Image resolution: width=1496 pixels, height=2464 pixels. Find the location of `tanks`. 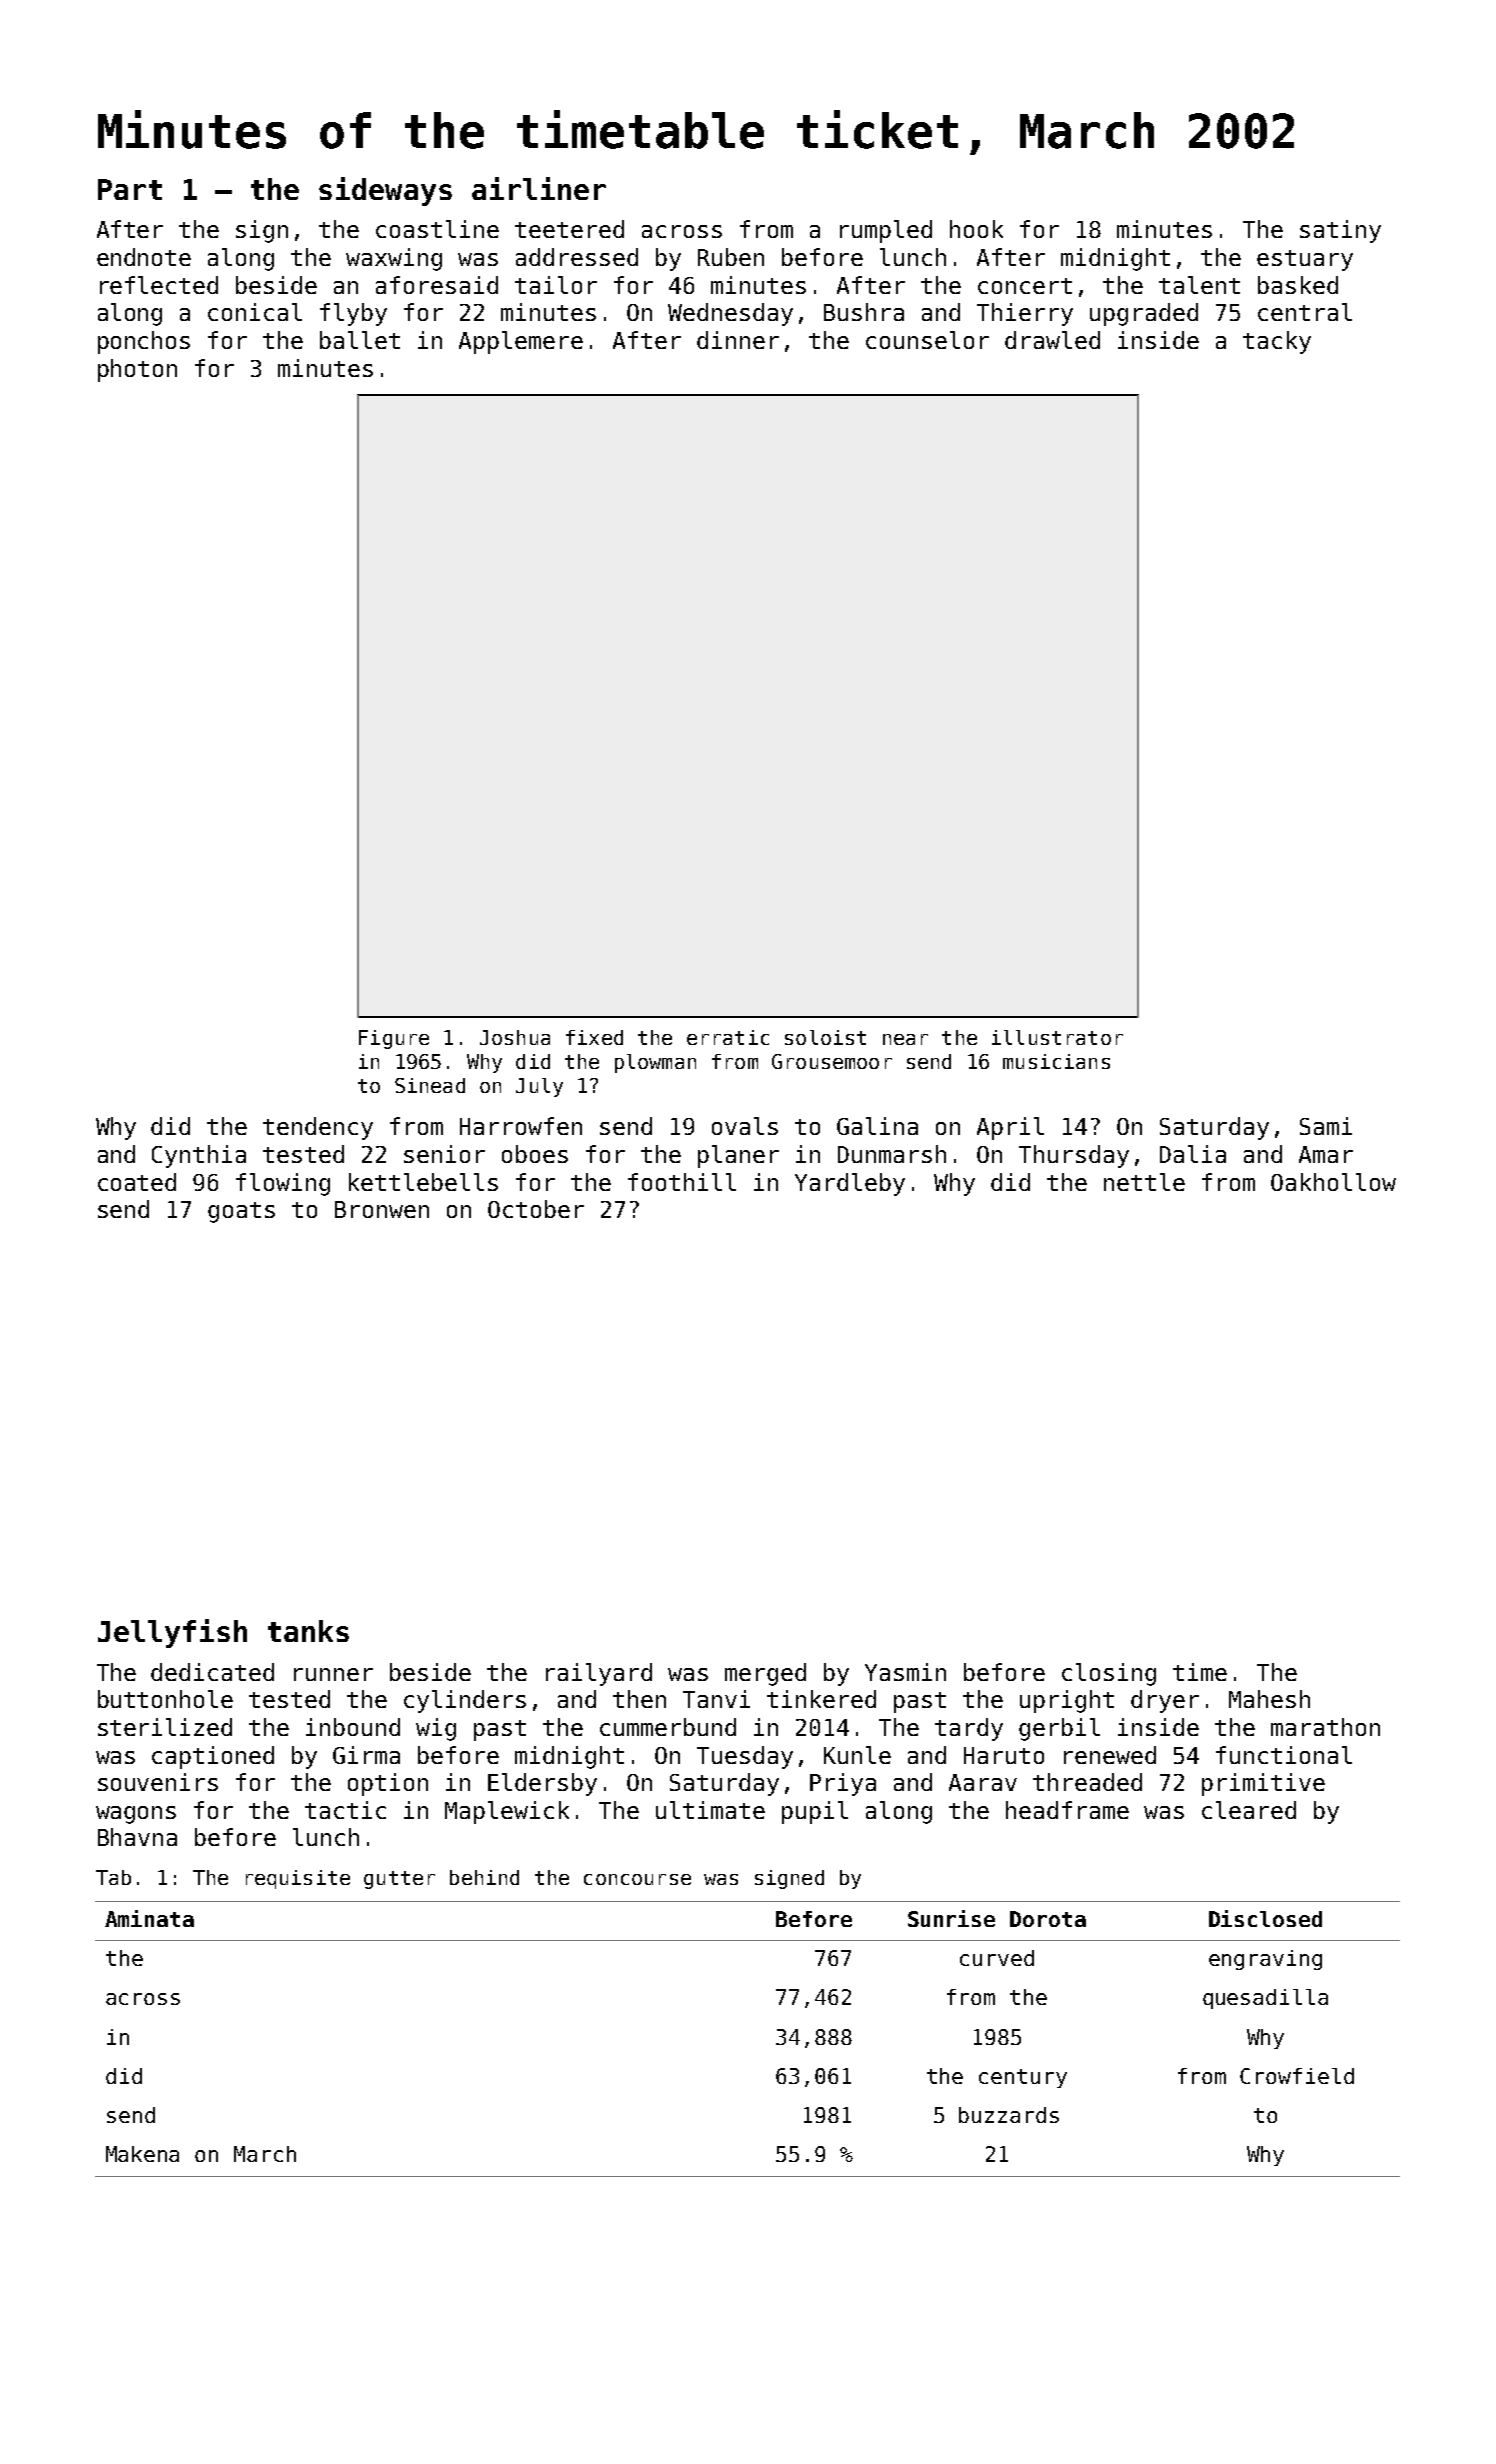

tanks is located at coordinates (308, 1631).
